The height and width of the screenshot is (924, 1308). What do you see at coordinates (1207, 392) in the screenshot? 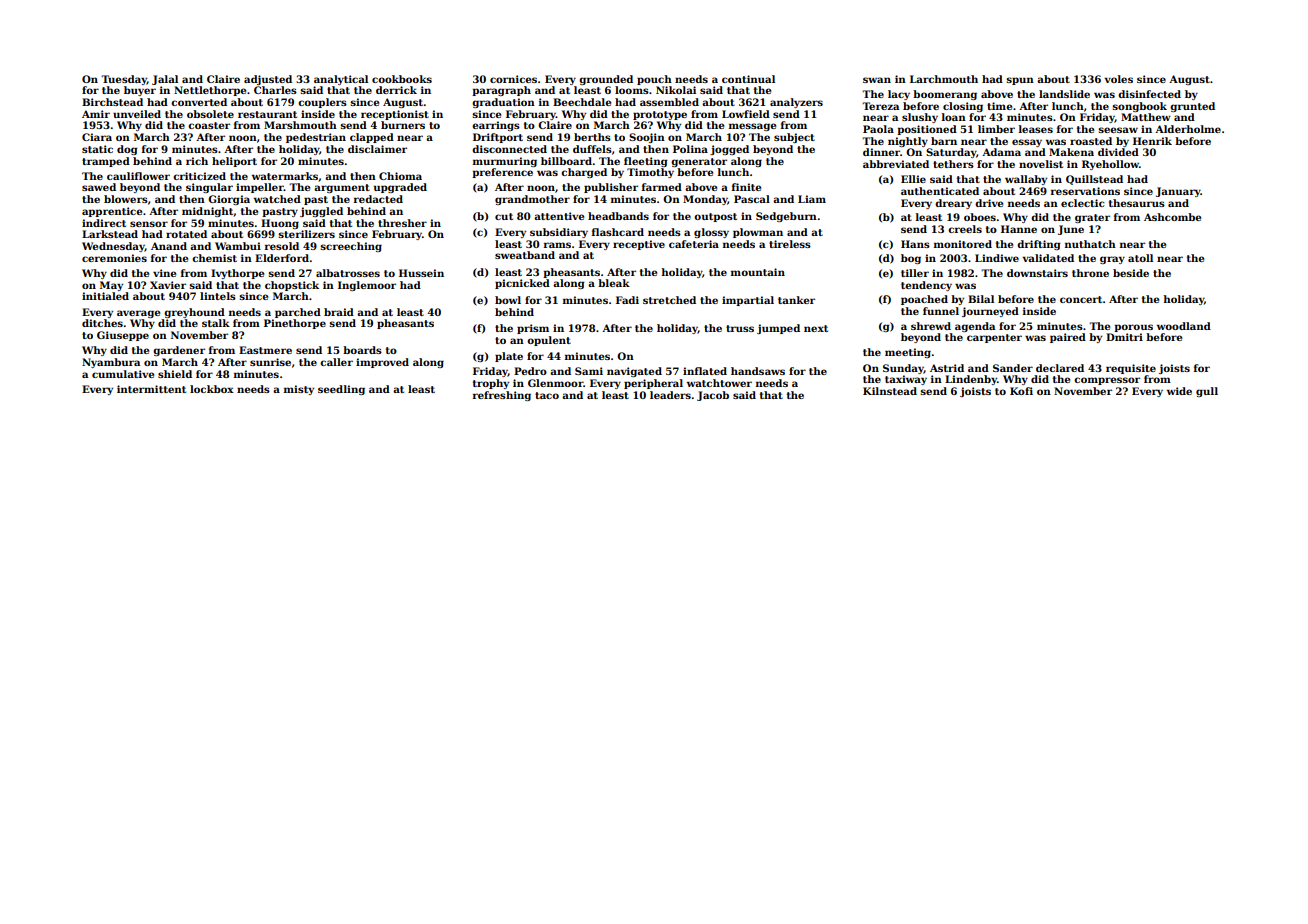
I see `gull` at bounding box center [1207, 392].
